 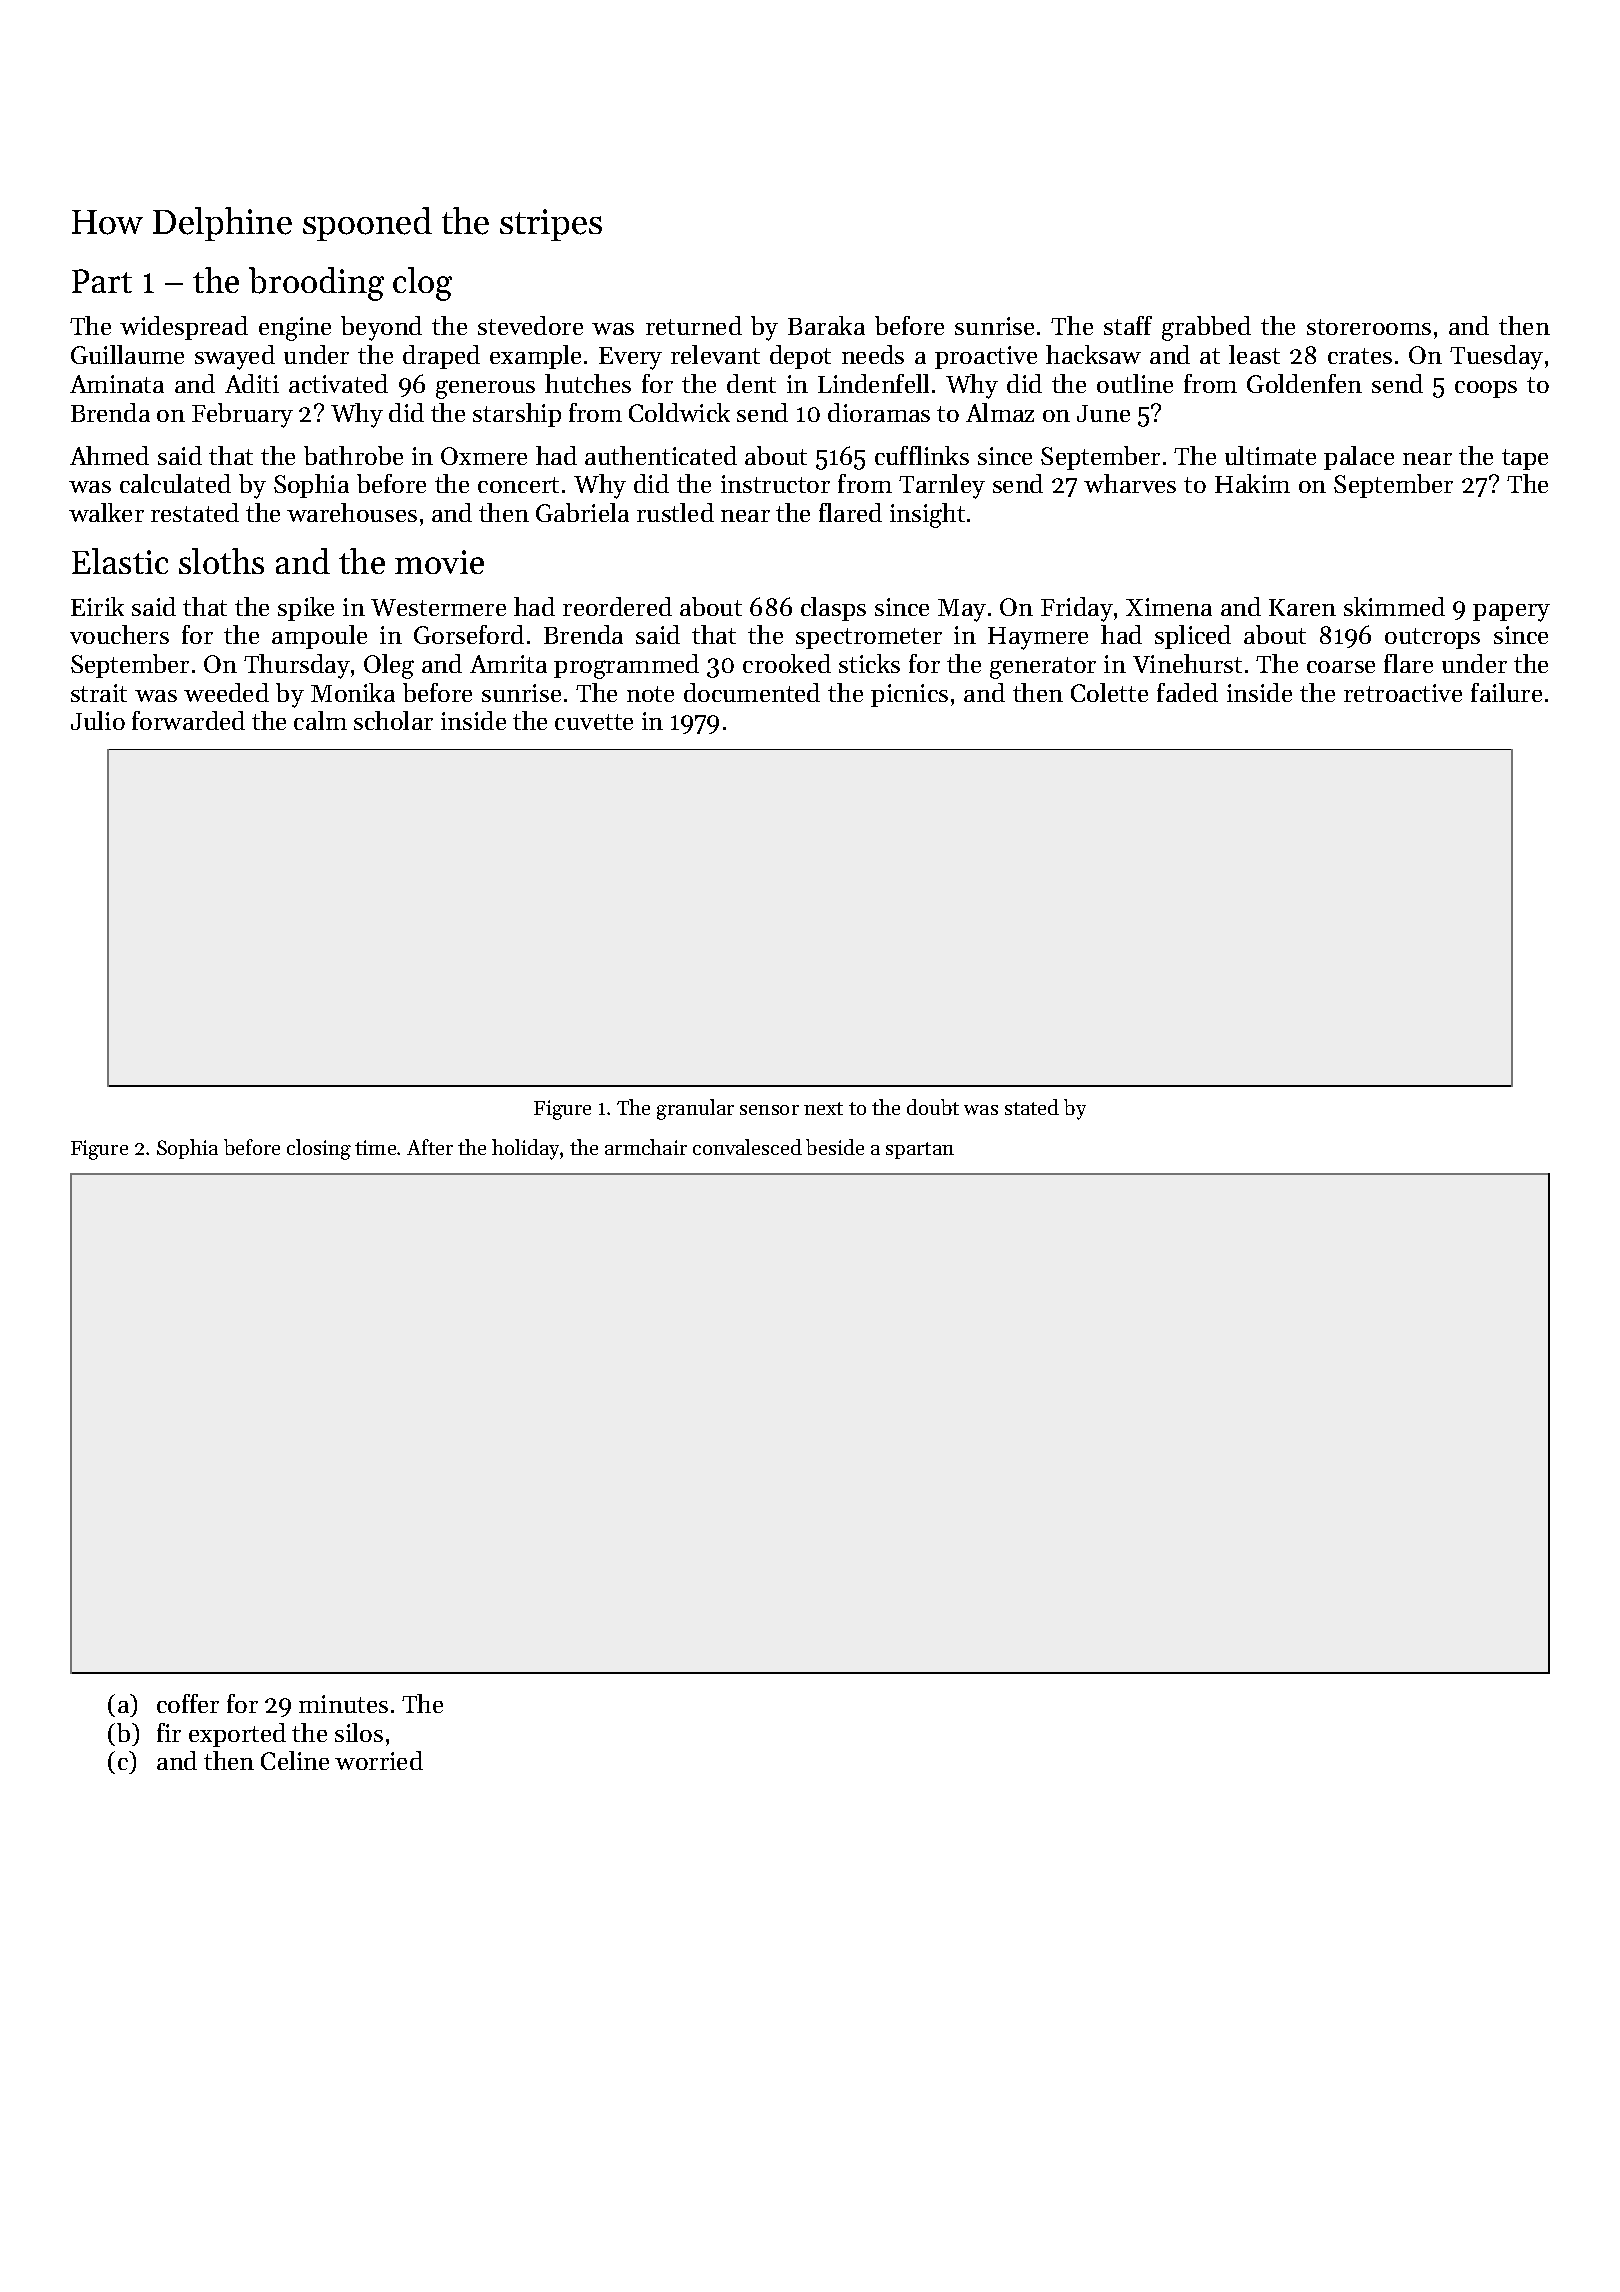 What do you see at coordinates (393, 720) in the page?
I see `scholar` at bounding box center [393, 720].
